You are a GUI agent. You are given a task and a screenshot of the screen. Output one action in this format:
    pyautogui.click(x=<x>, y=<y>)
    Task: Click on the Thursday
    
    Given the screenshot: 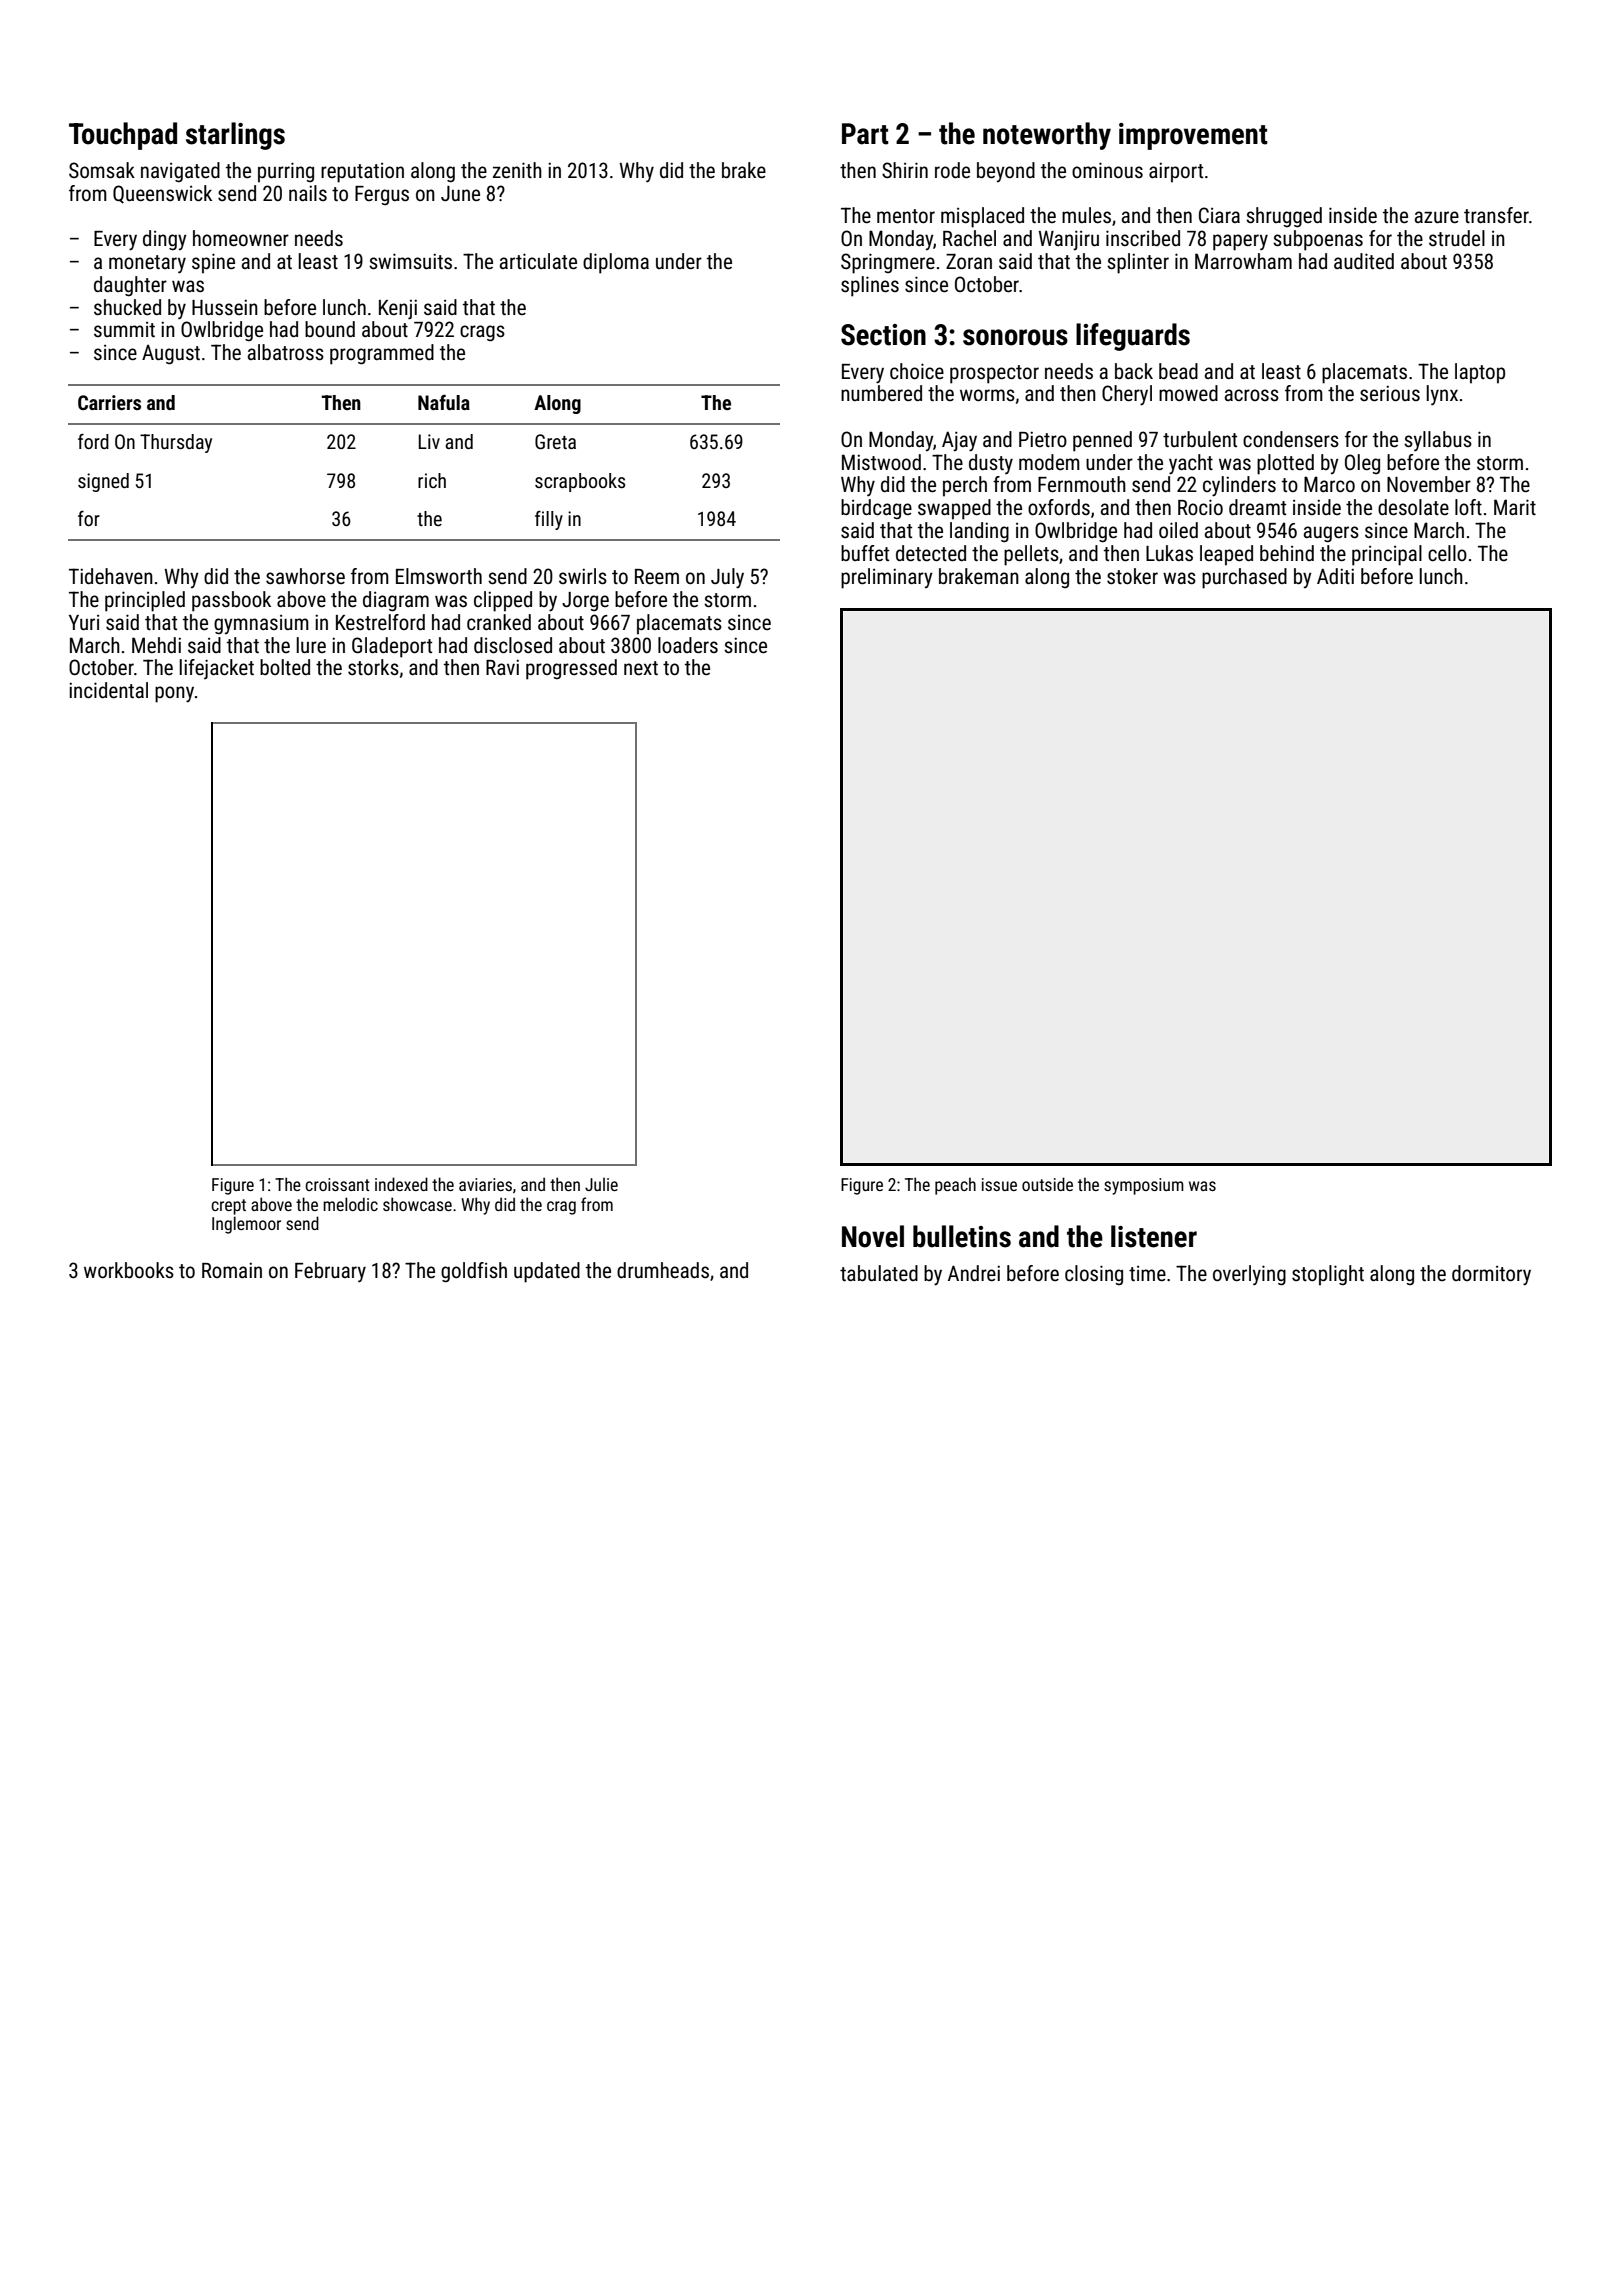 What is the action you would take?
    pyautogui.click(x=176, y=443)
